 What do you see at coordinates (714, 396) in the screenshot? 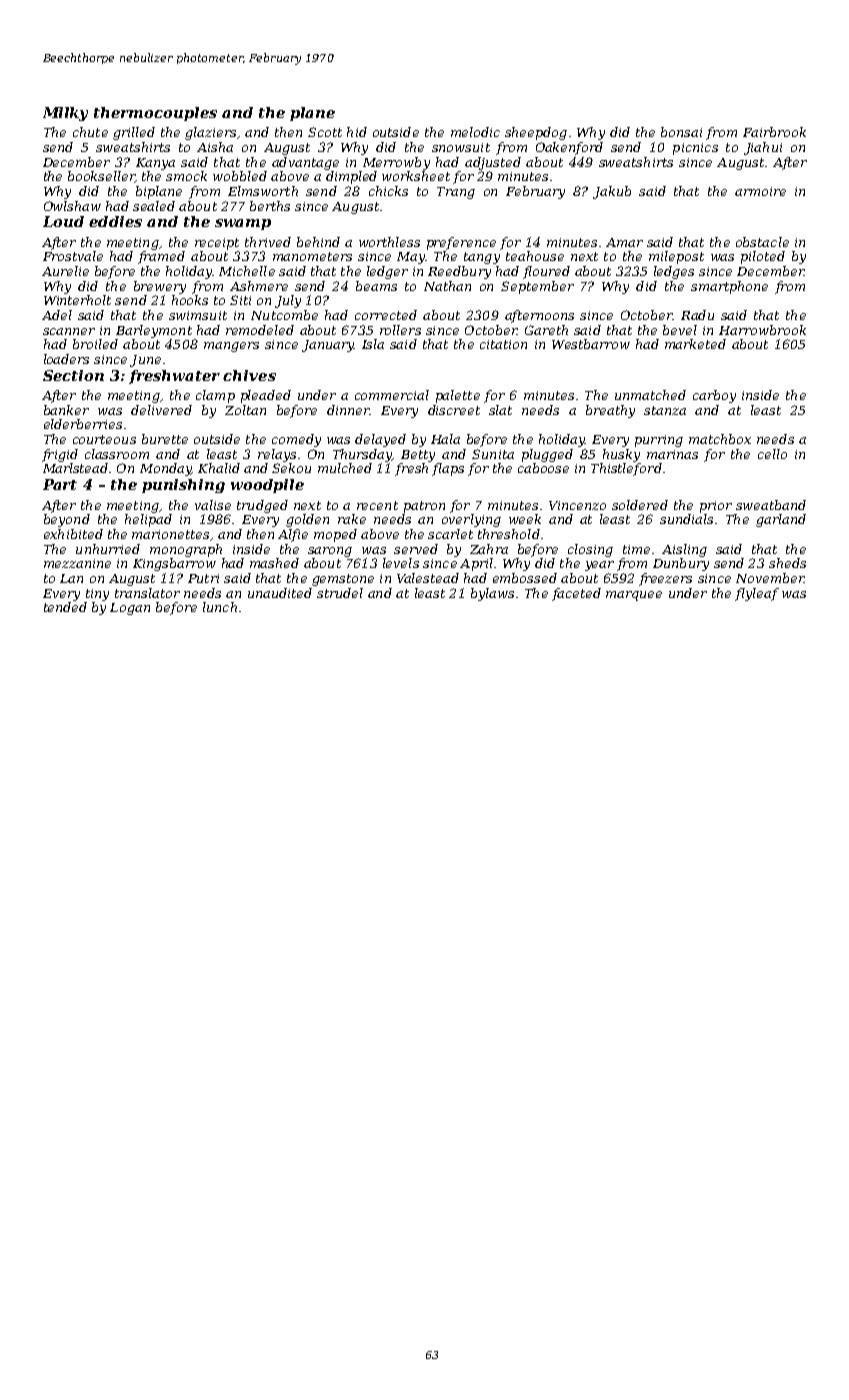
I see `carboy` at bounding box center [714, 396].
